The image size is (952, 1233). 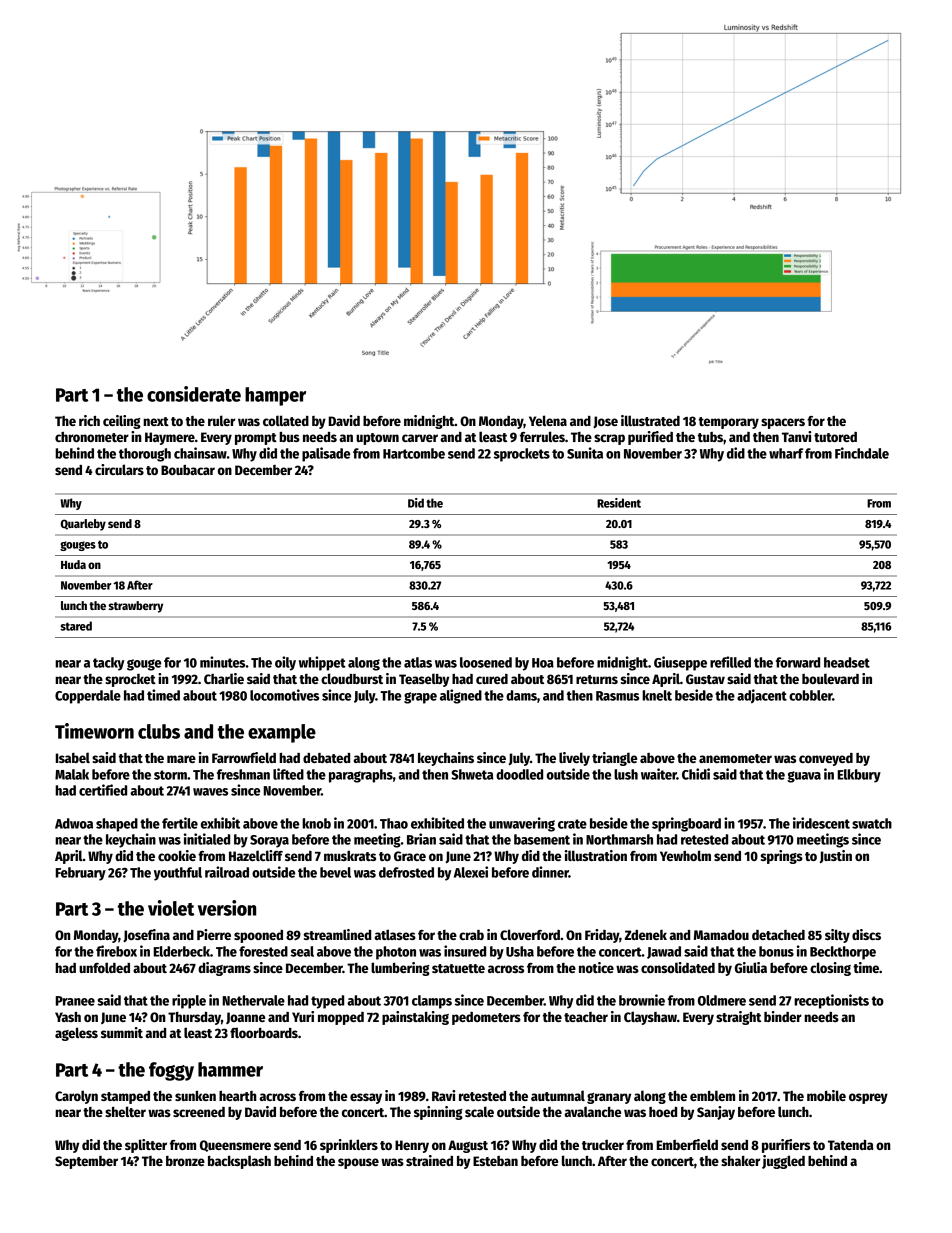 I want to click on firebox, so click(x=116, y=951).
